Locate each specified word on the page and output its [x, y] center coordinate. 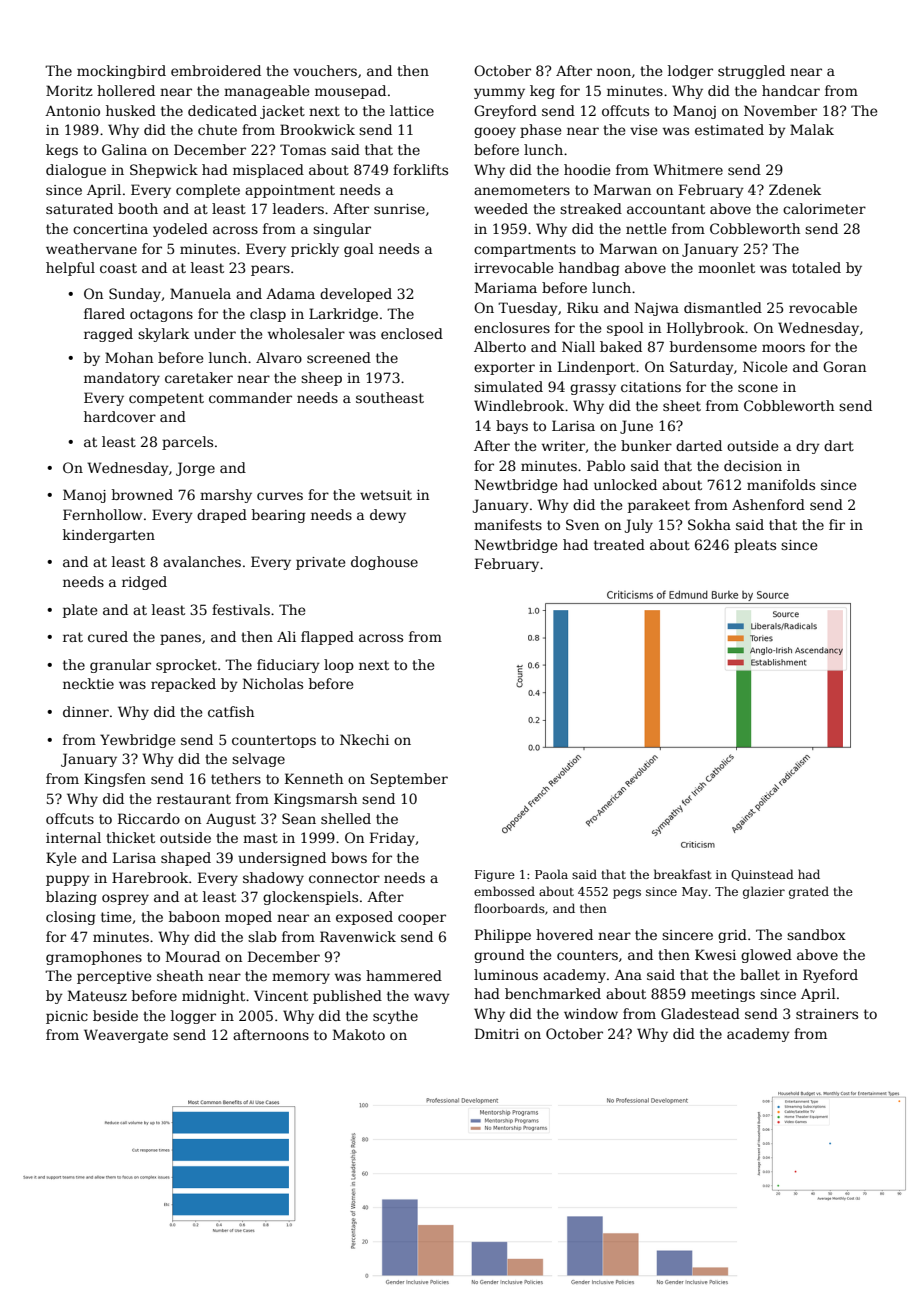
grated [809, 892]
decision [753, 465]
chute [217, 129]
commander [250, 397]
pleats [755, 546]
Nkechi [364, 739]
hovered [564, 934]
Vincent [281, 995]
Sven [582, 524]
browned [142, 494]
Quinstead [762, 875]
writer [563, 446]
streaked [591, 208]
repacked [183, 685]
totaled [816, 267]
